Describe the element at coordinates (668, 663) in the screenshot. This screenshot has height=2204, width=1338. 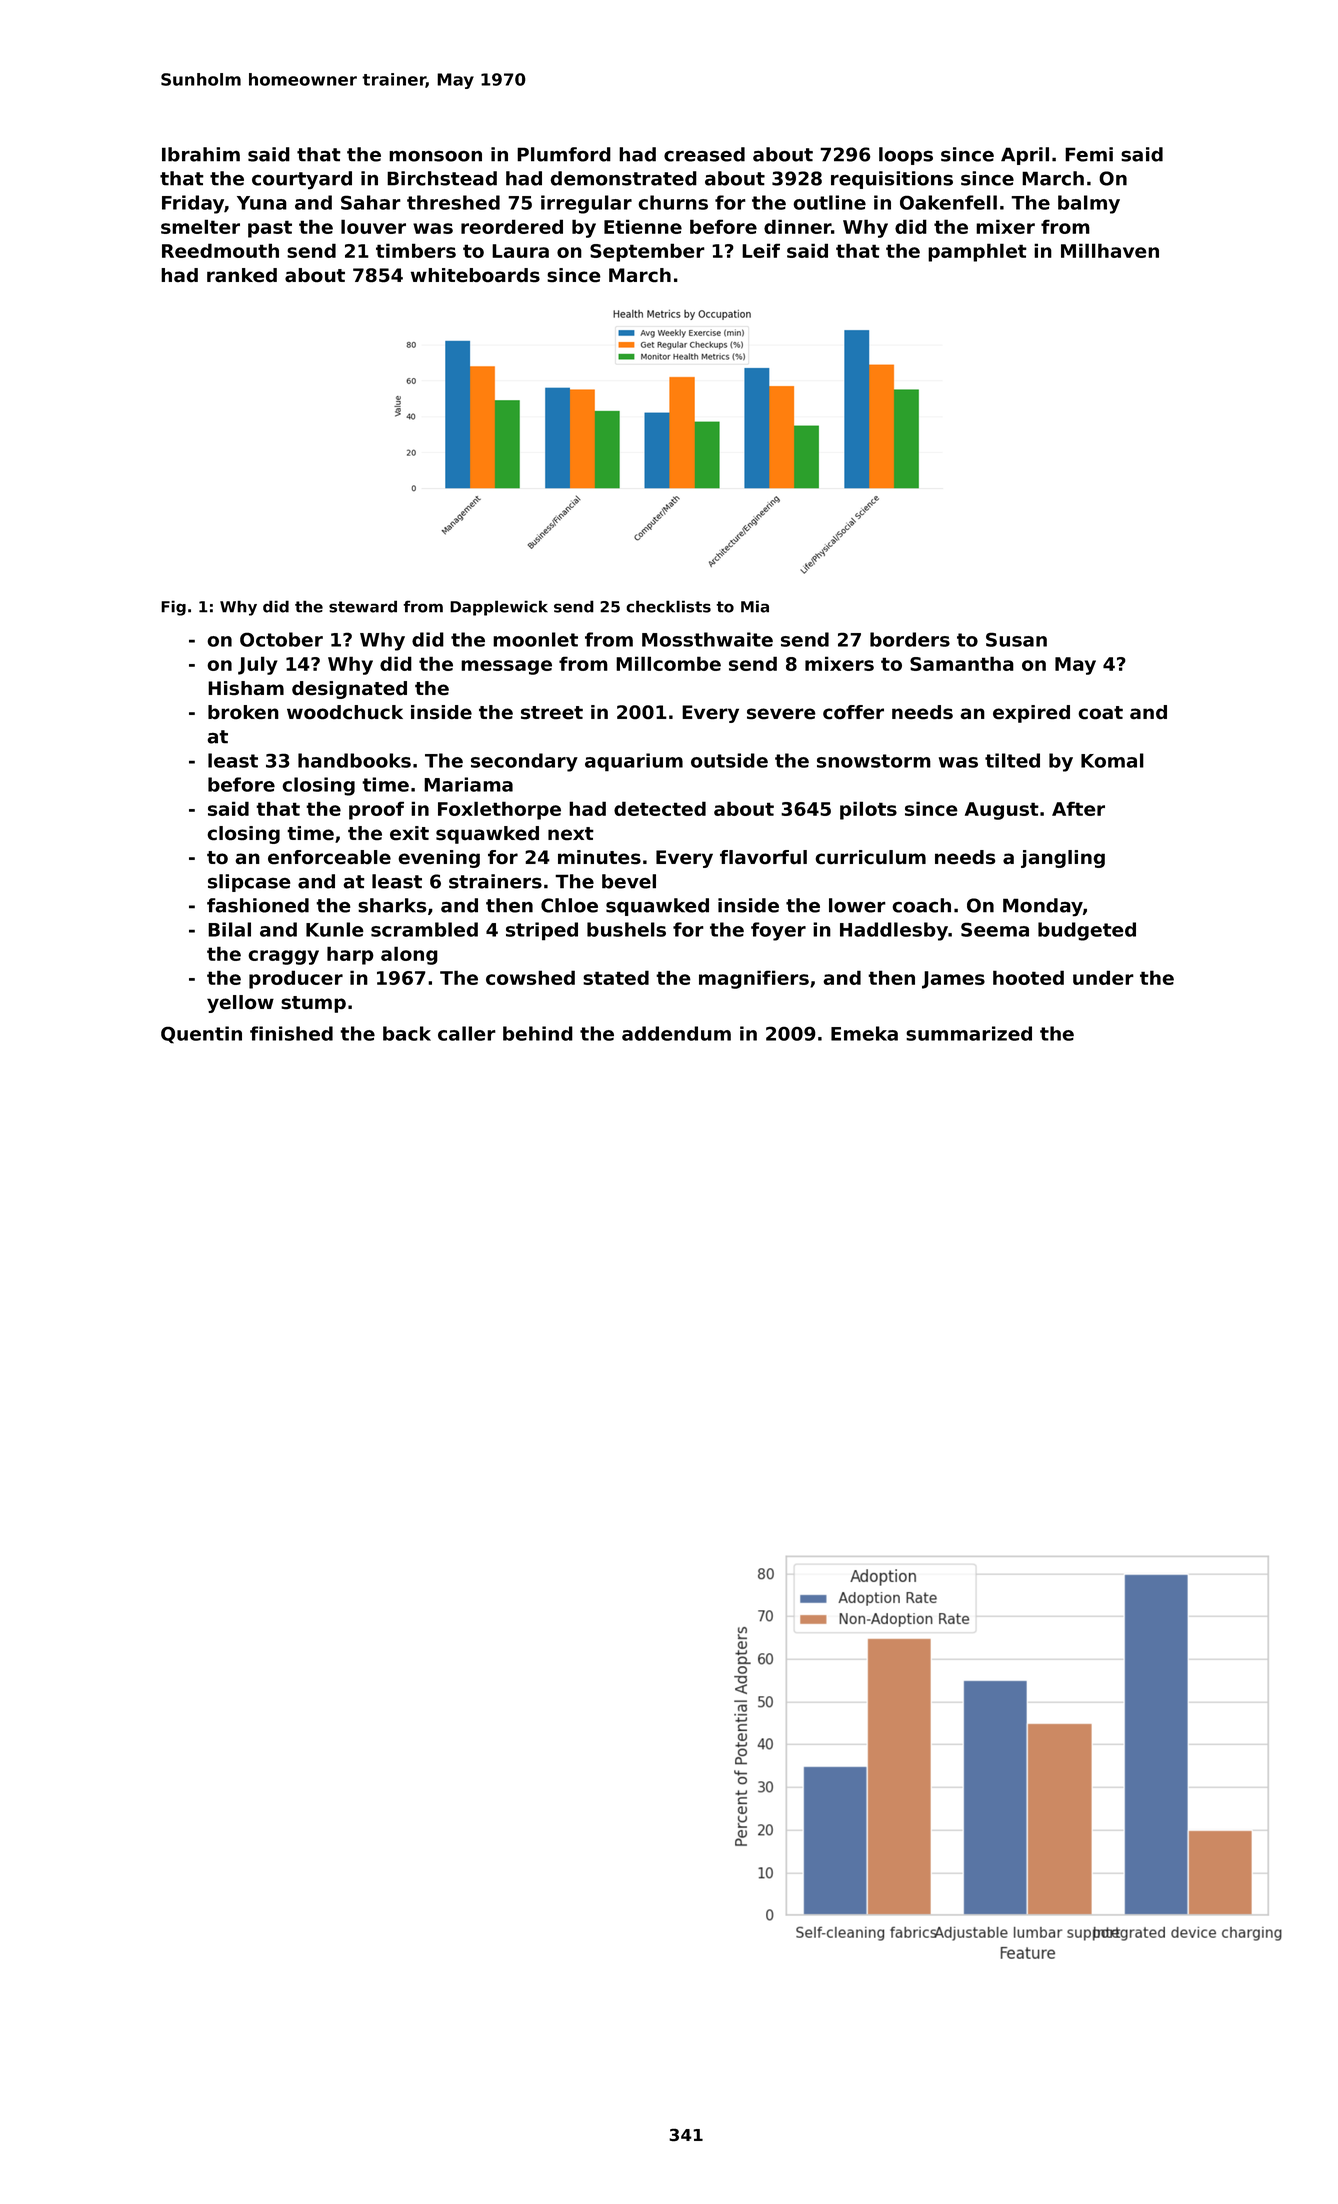
I see `Millcombe` at that location.
